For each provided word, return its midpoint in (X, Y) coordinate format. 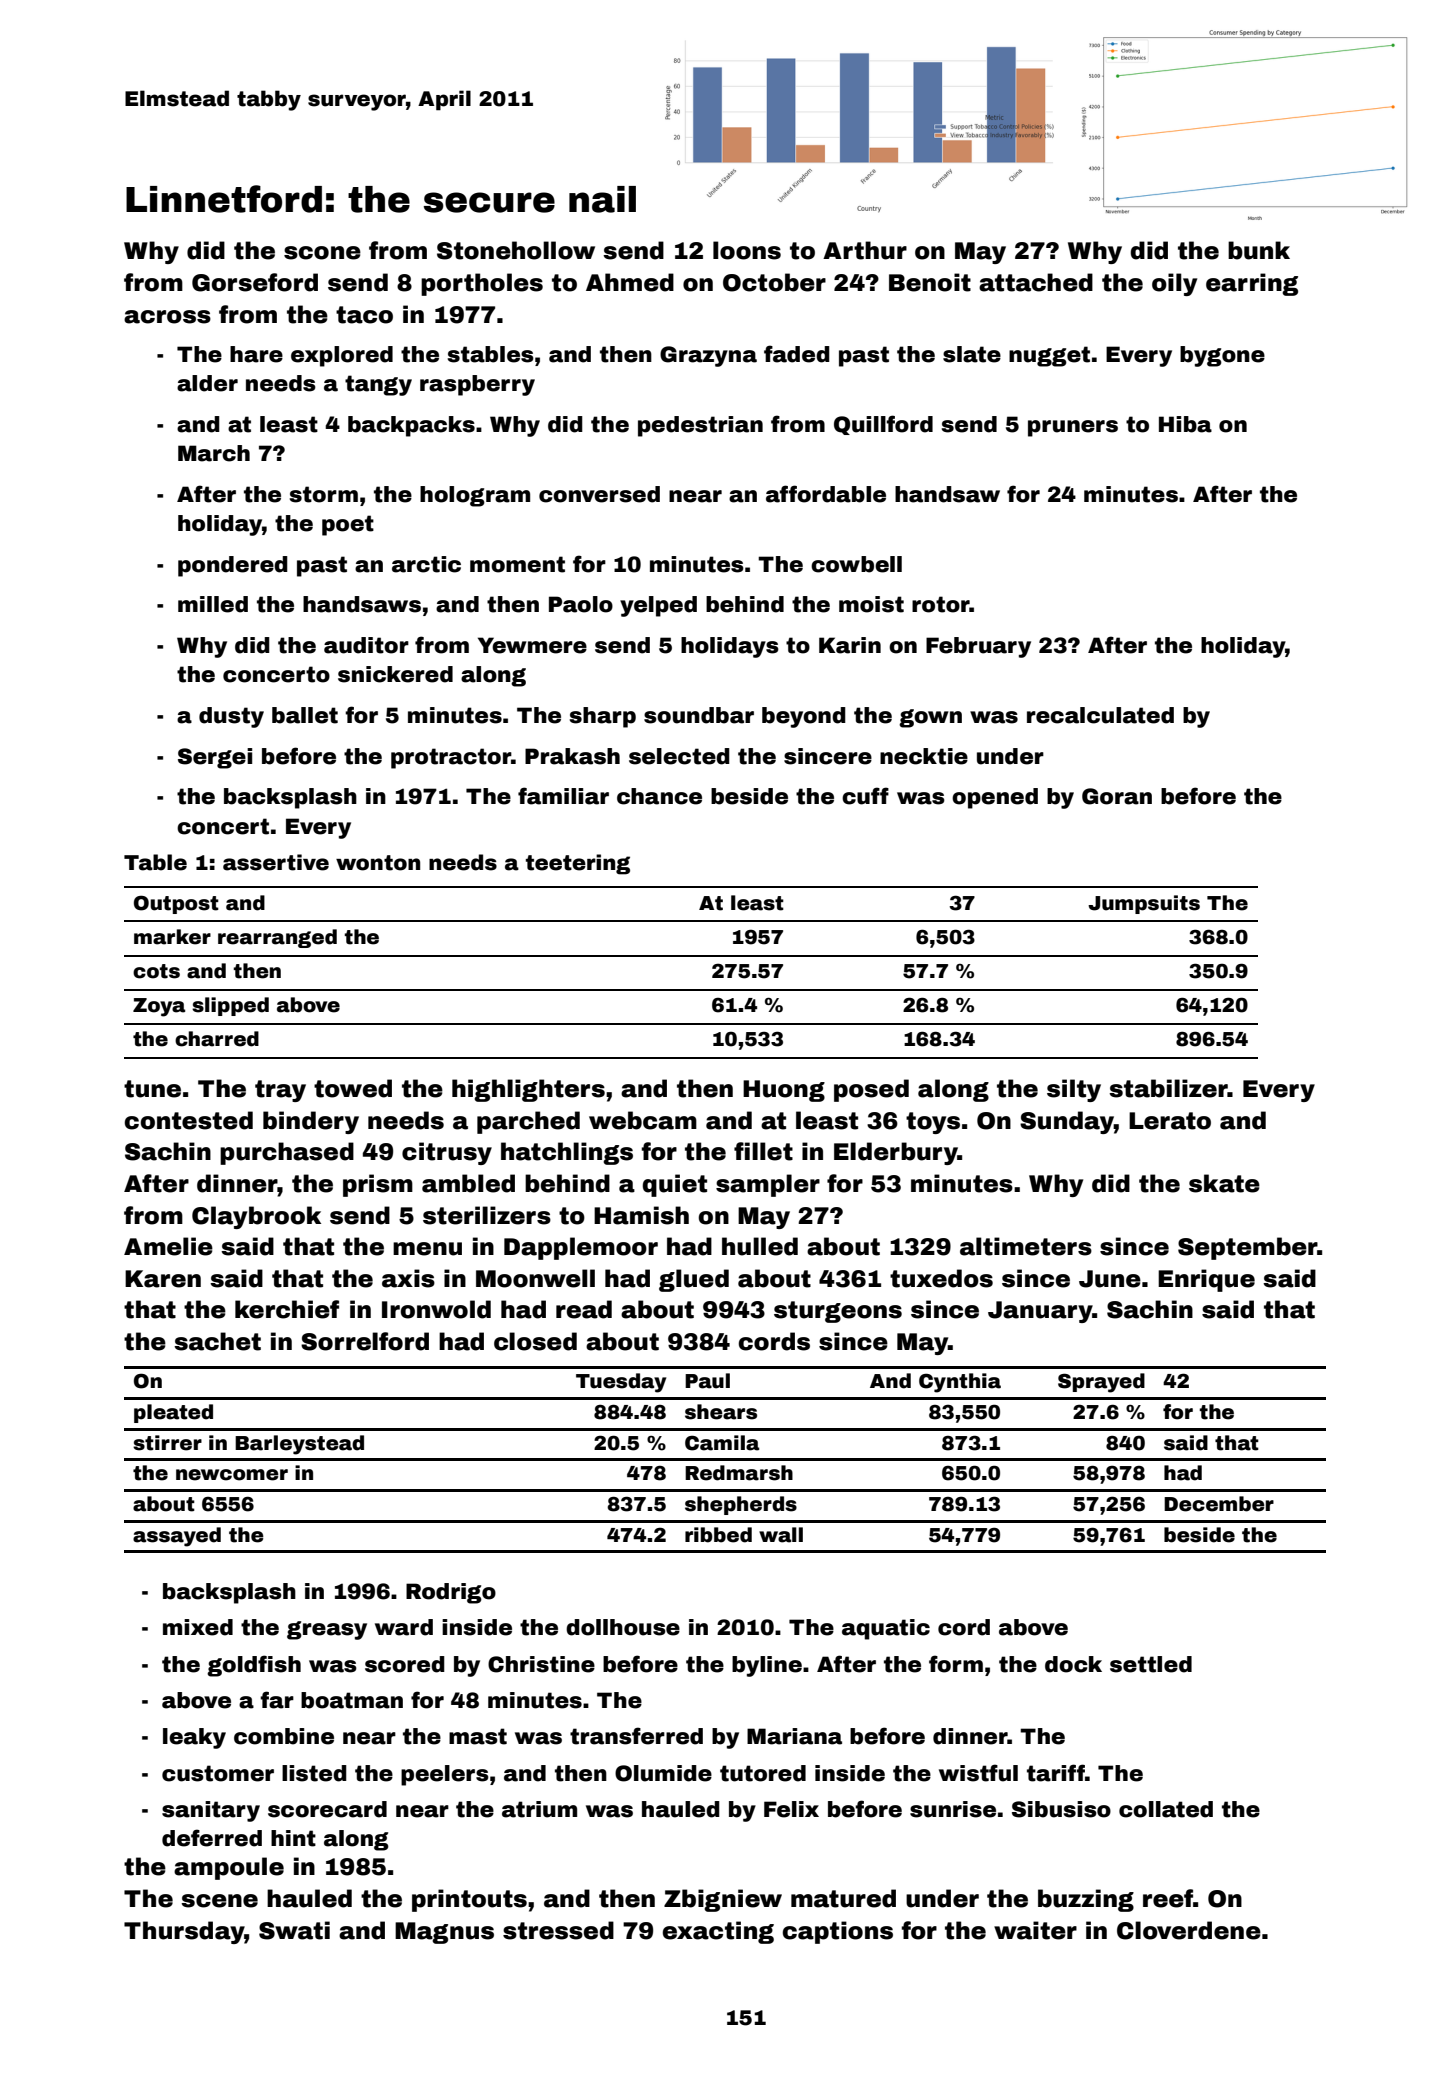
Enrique (1206, 1280)
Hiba (1185, 424)
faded (797, 354)
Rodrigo (451, 1593)
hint (293, 1838)
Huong (784, 1091)
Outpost (176, 904)
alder (207, 383)
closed (535, 1341)
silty (1074, 1090)
